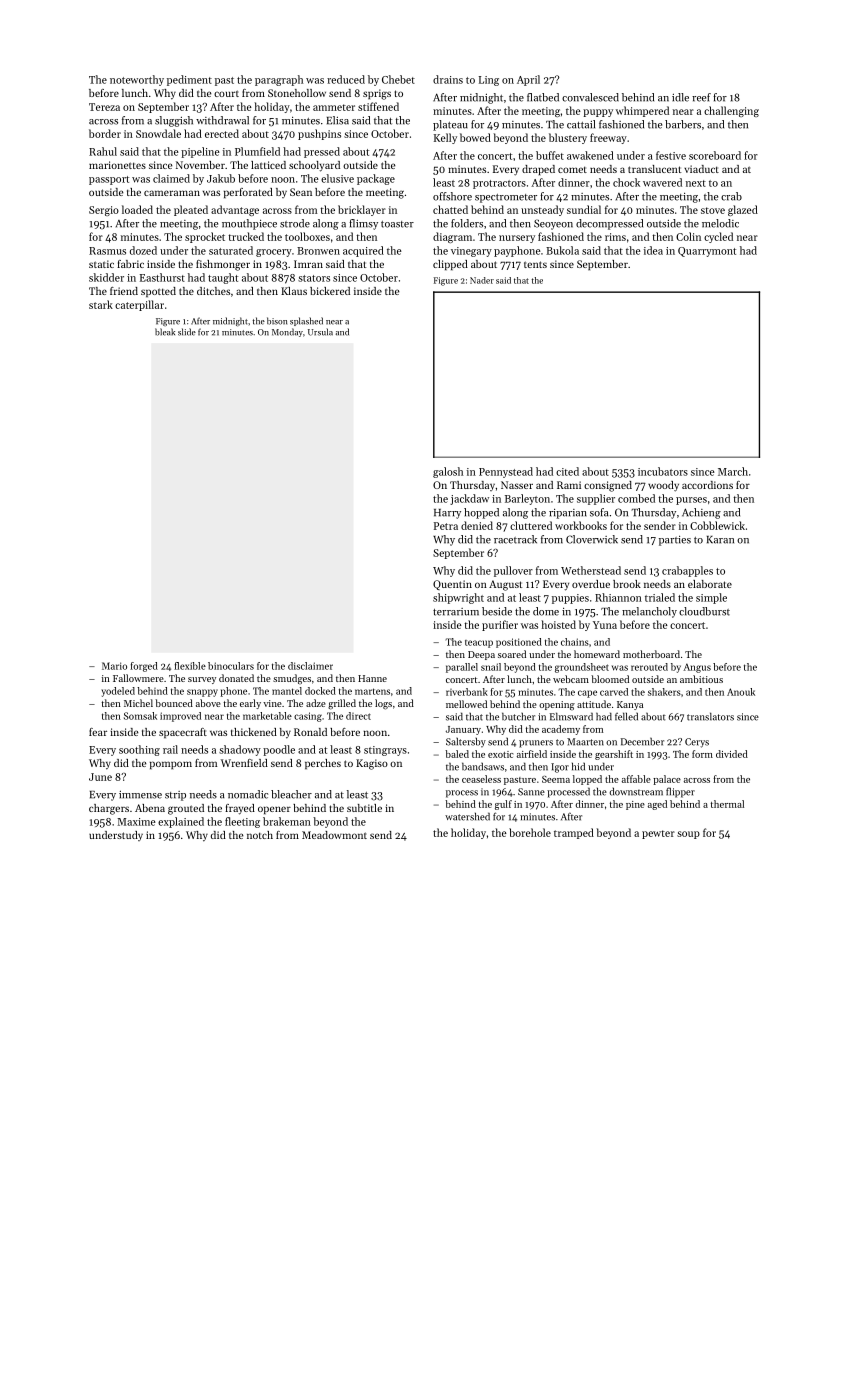  What do you see at coordinates (187, 332) in the screenshot?
I see `slide` at bounding box center [187, 332].
